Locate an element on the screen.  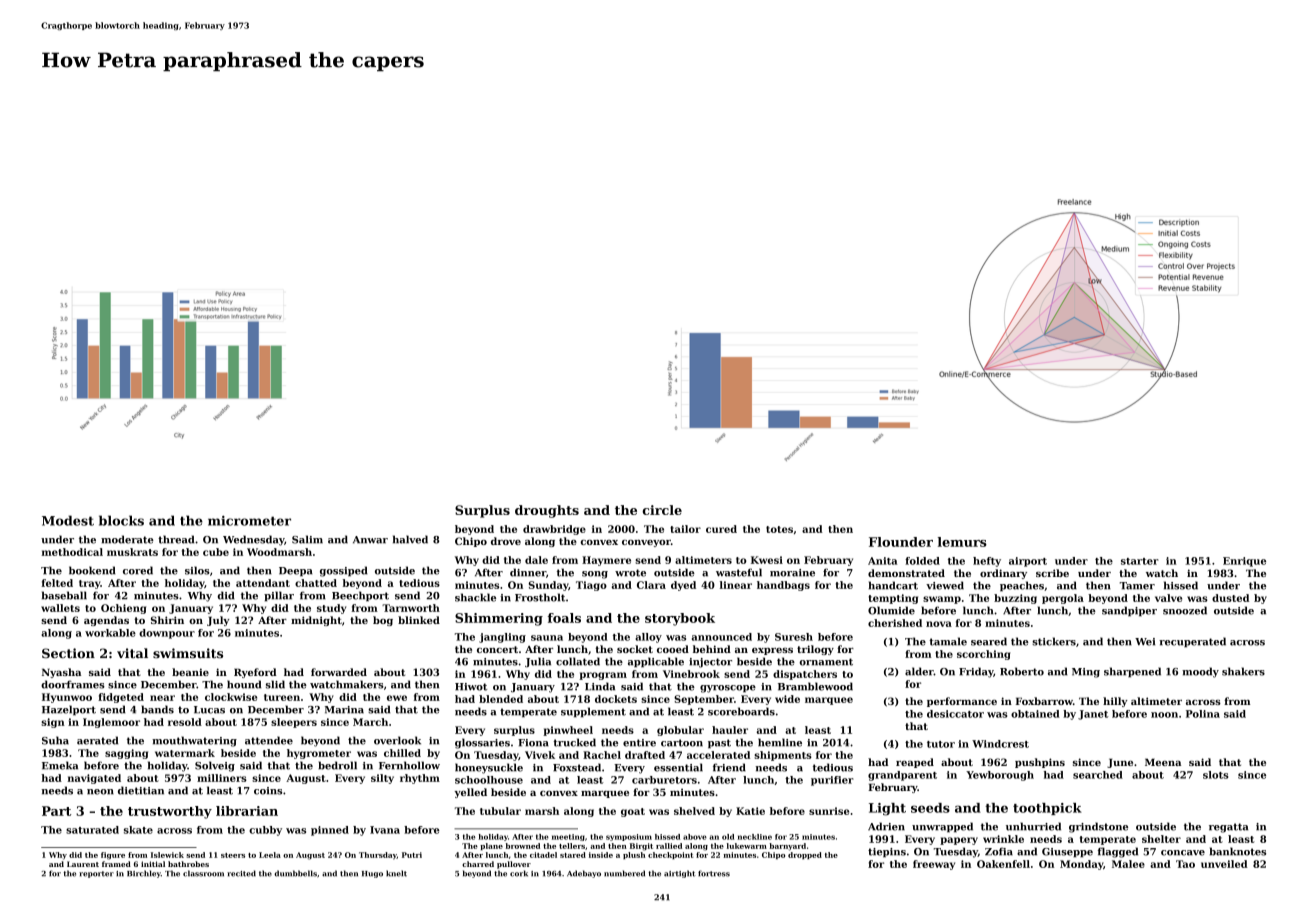
jangling is located at coordinates (502, 638).
